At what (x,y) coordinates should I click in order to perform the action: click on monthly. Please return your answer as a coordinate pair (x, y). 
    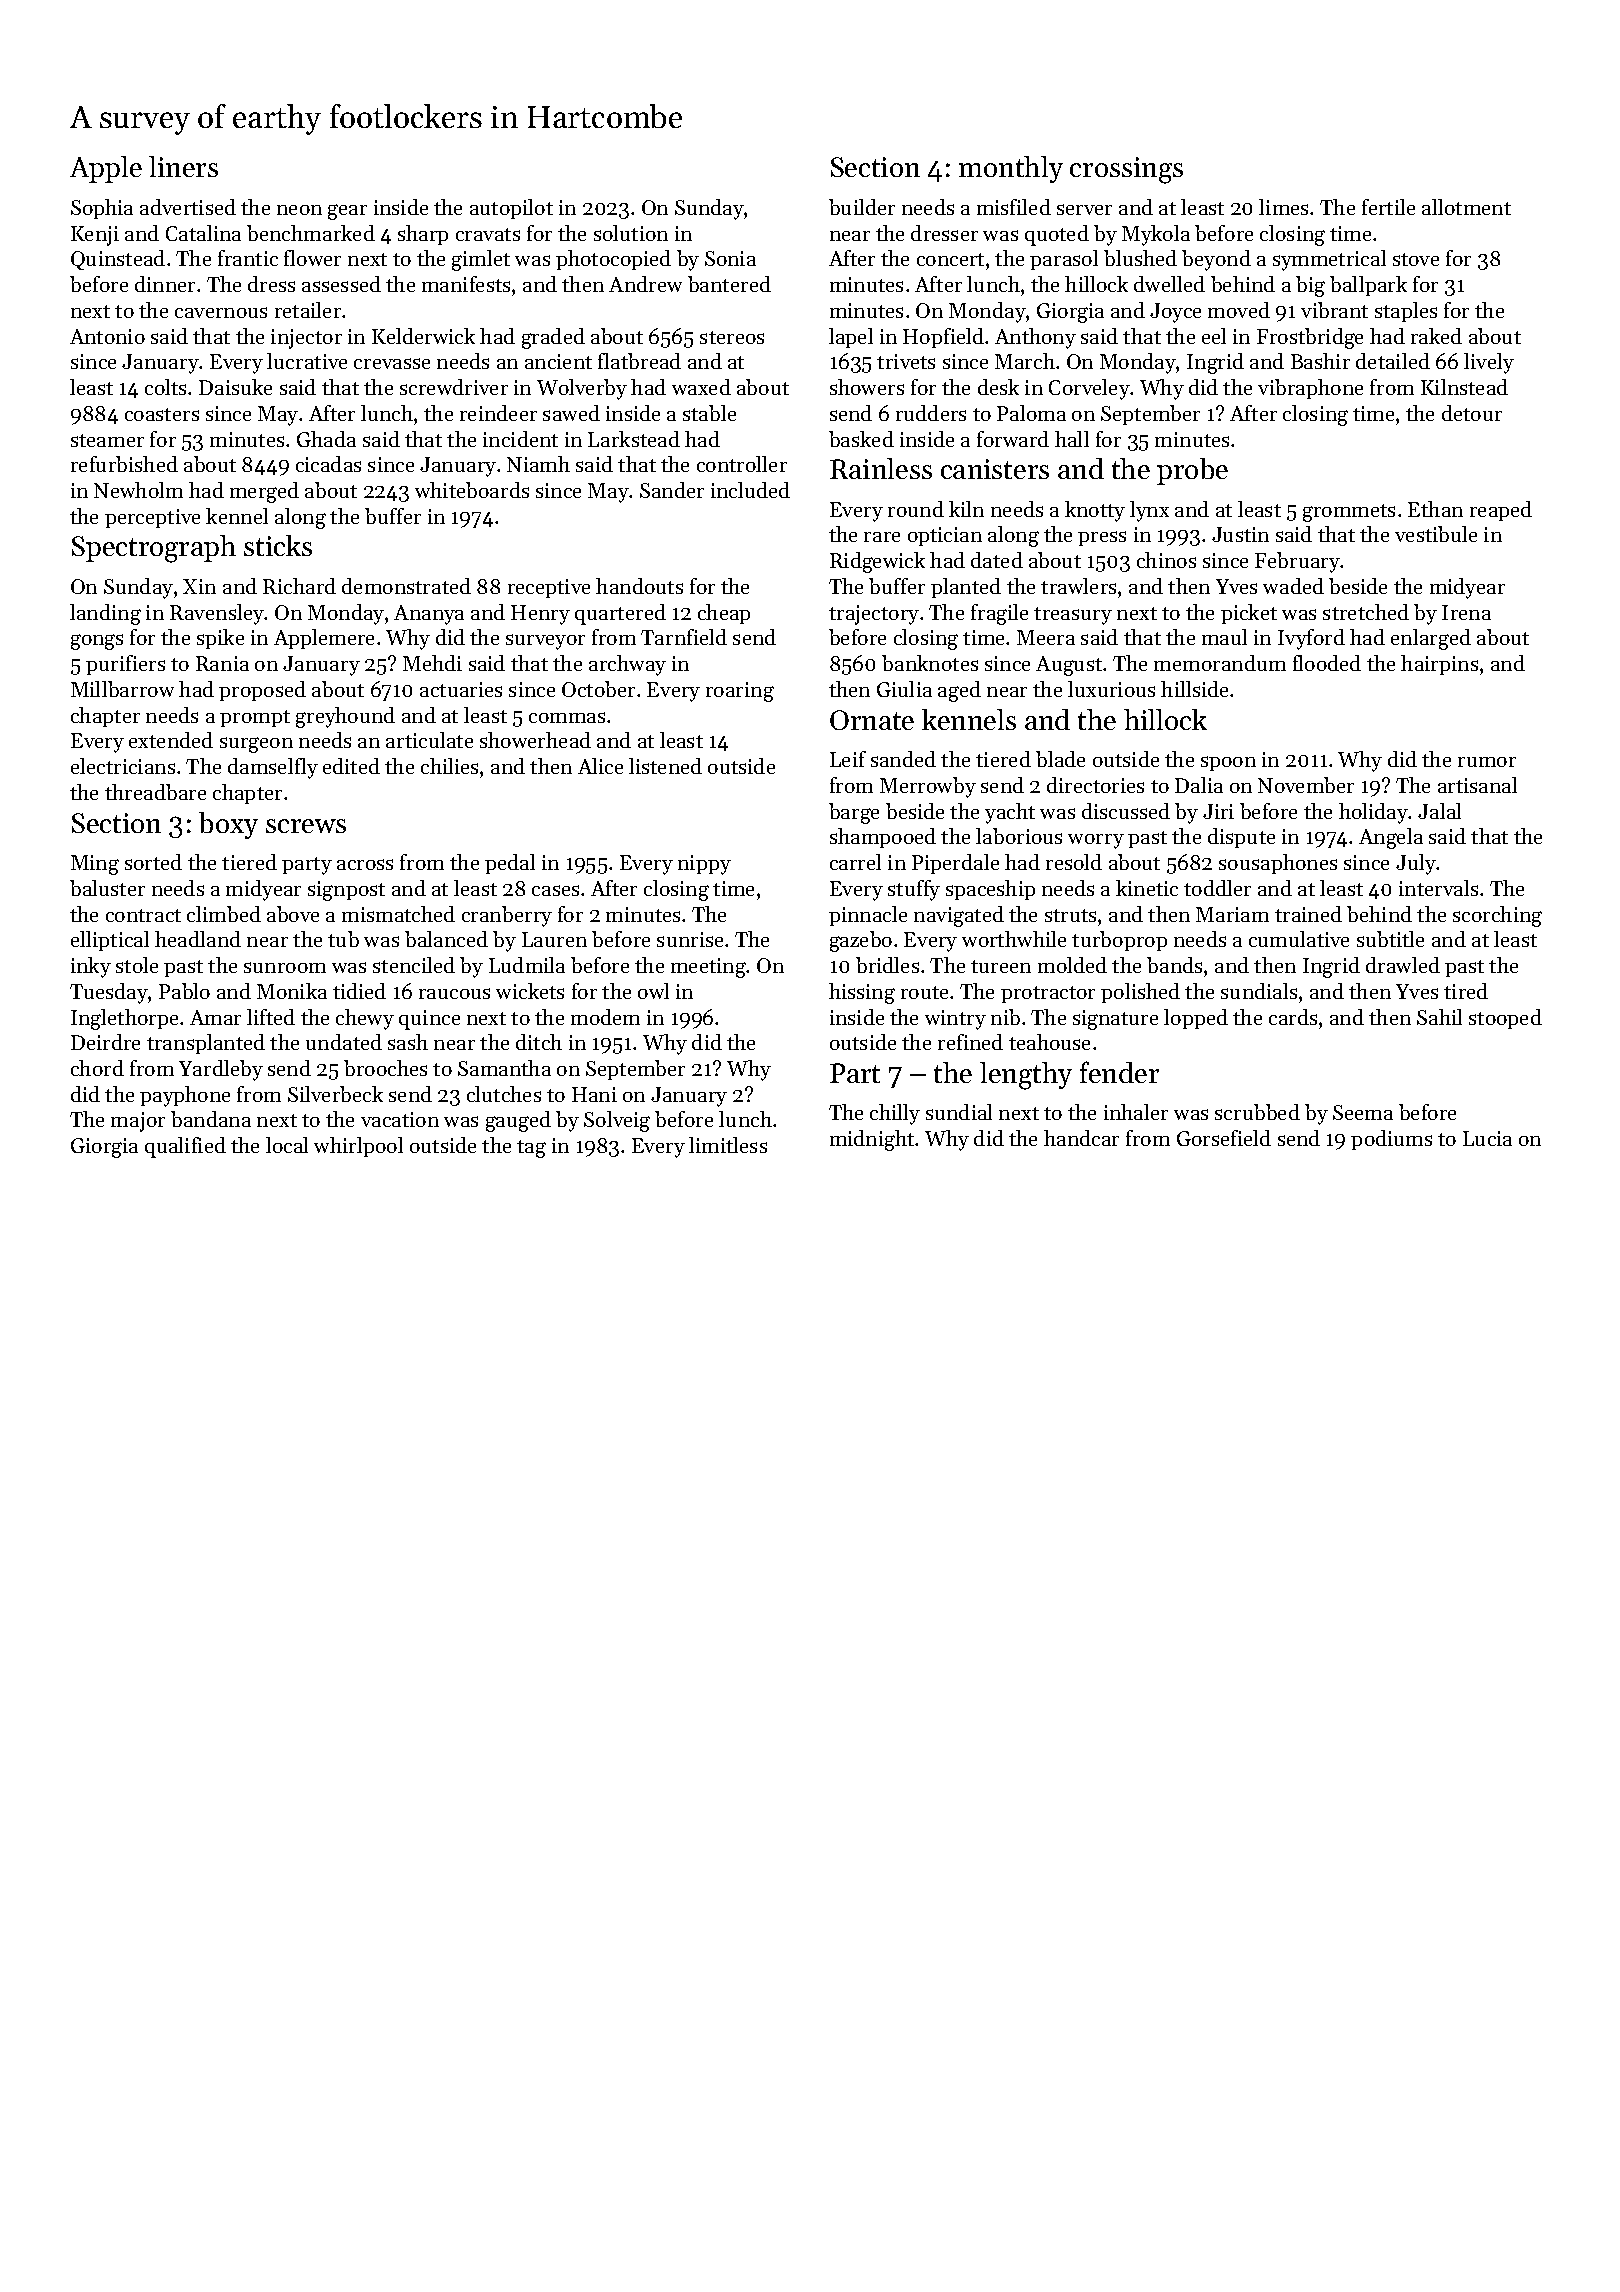
    Looking at the image, I should click on (1011, 169).
